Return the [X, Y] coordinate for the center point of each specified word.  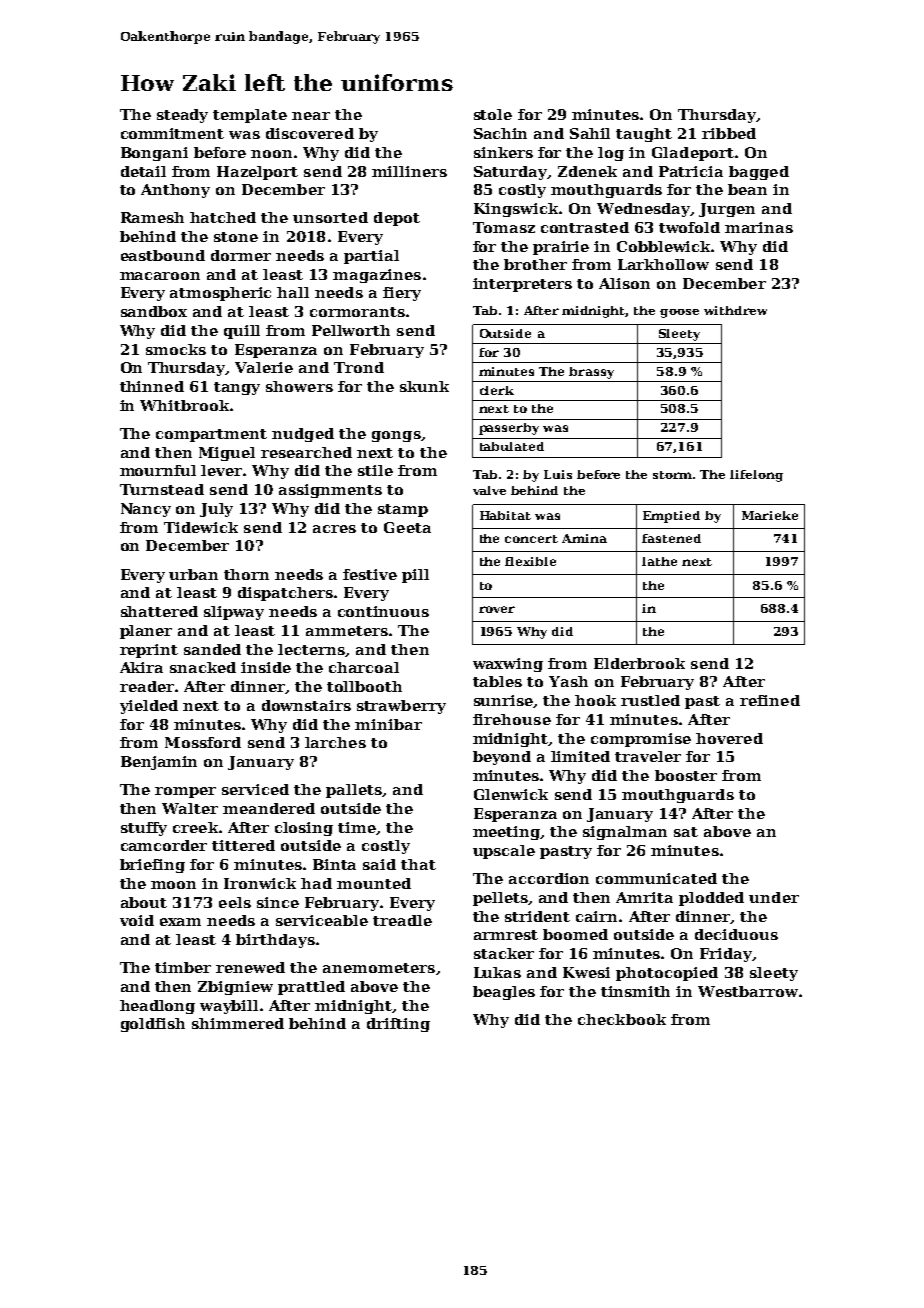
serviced [255, 789]
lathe [659, 561]
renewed [250, 967]
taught [644, 135]
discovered [310, 133]
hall [293, 292]
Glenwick [511, 794]
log [611, 154]
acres [334, 529]
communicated [656, 878]
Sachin [500, 133]
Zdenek [587, 171]
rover [497, 609]
